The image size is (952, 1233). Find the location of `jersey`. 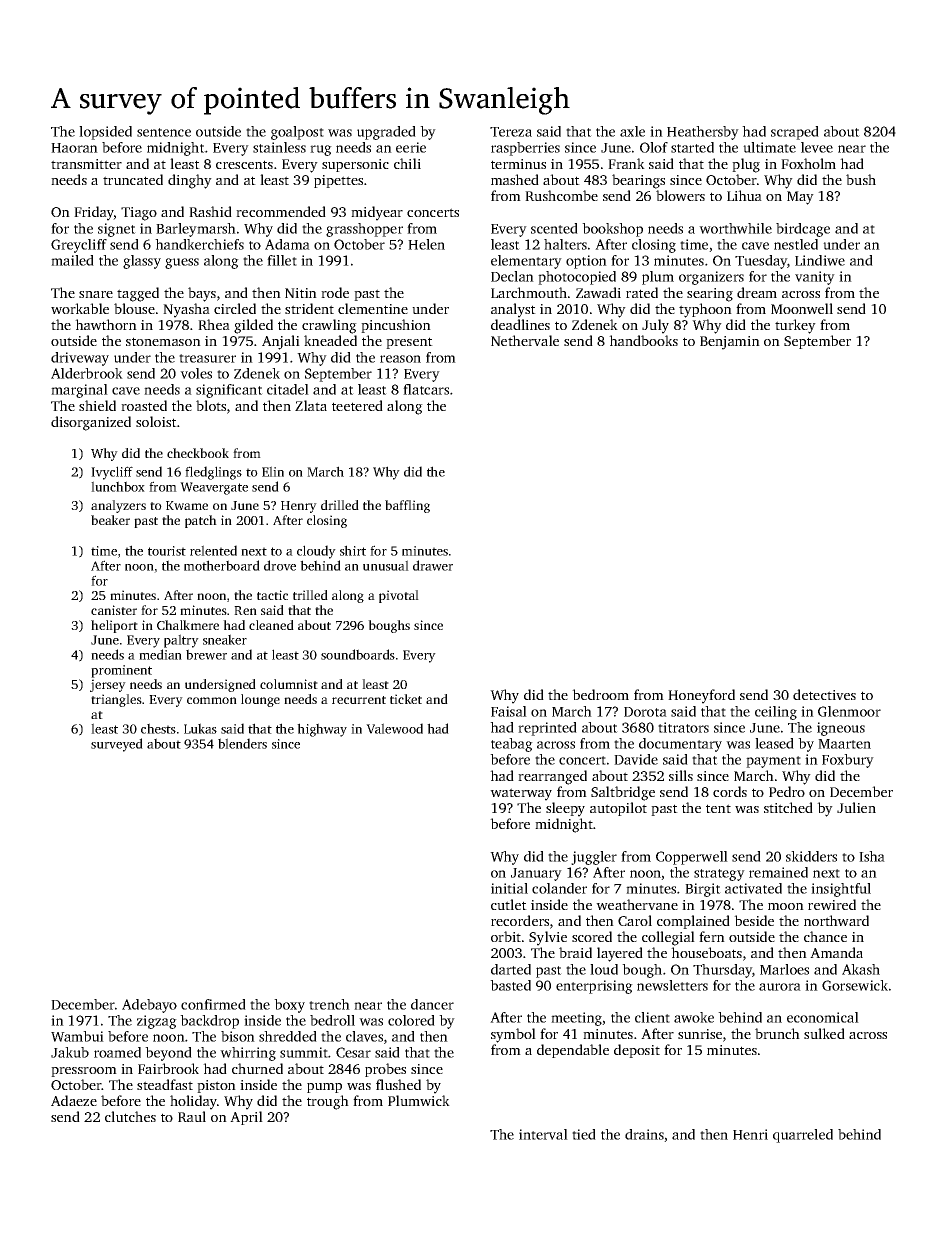

jersey is located at coordinates (108, 685).
